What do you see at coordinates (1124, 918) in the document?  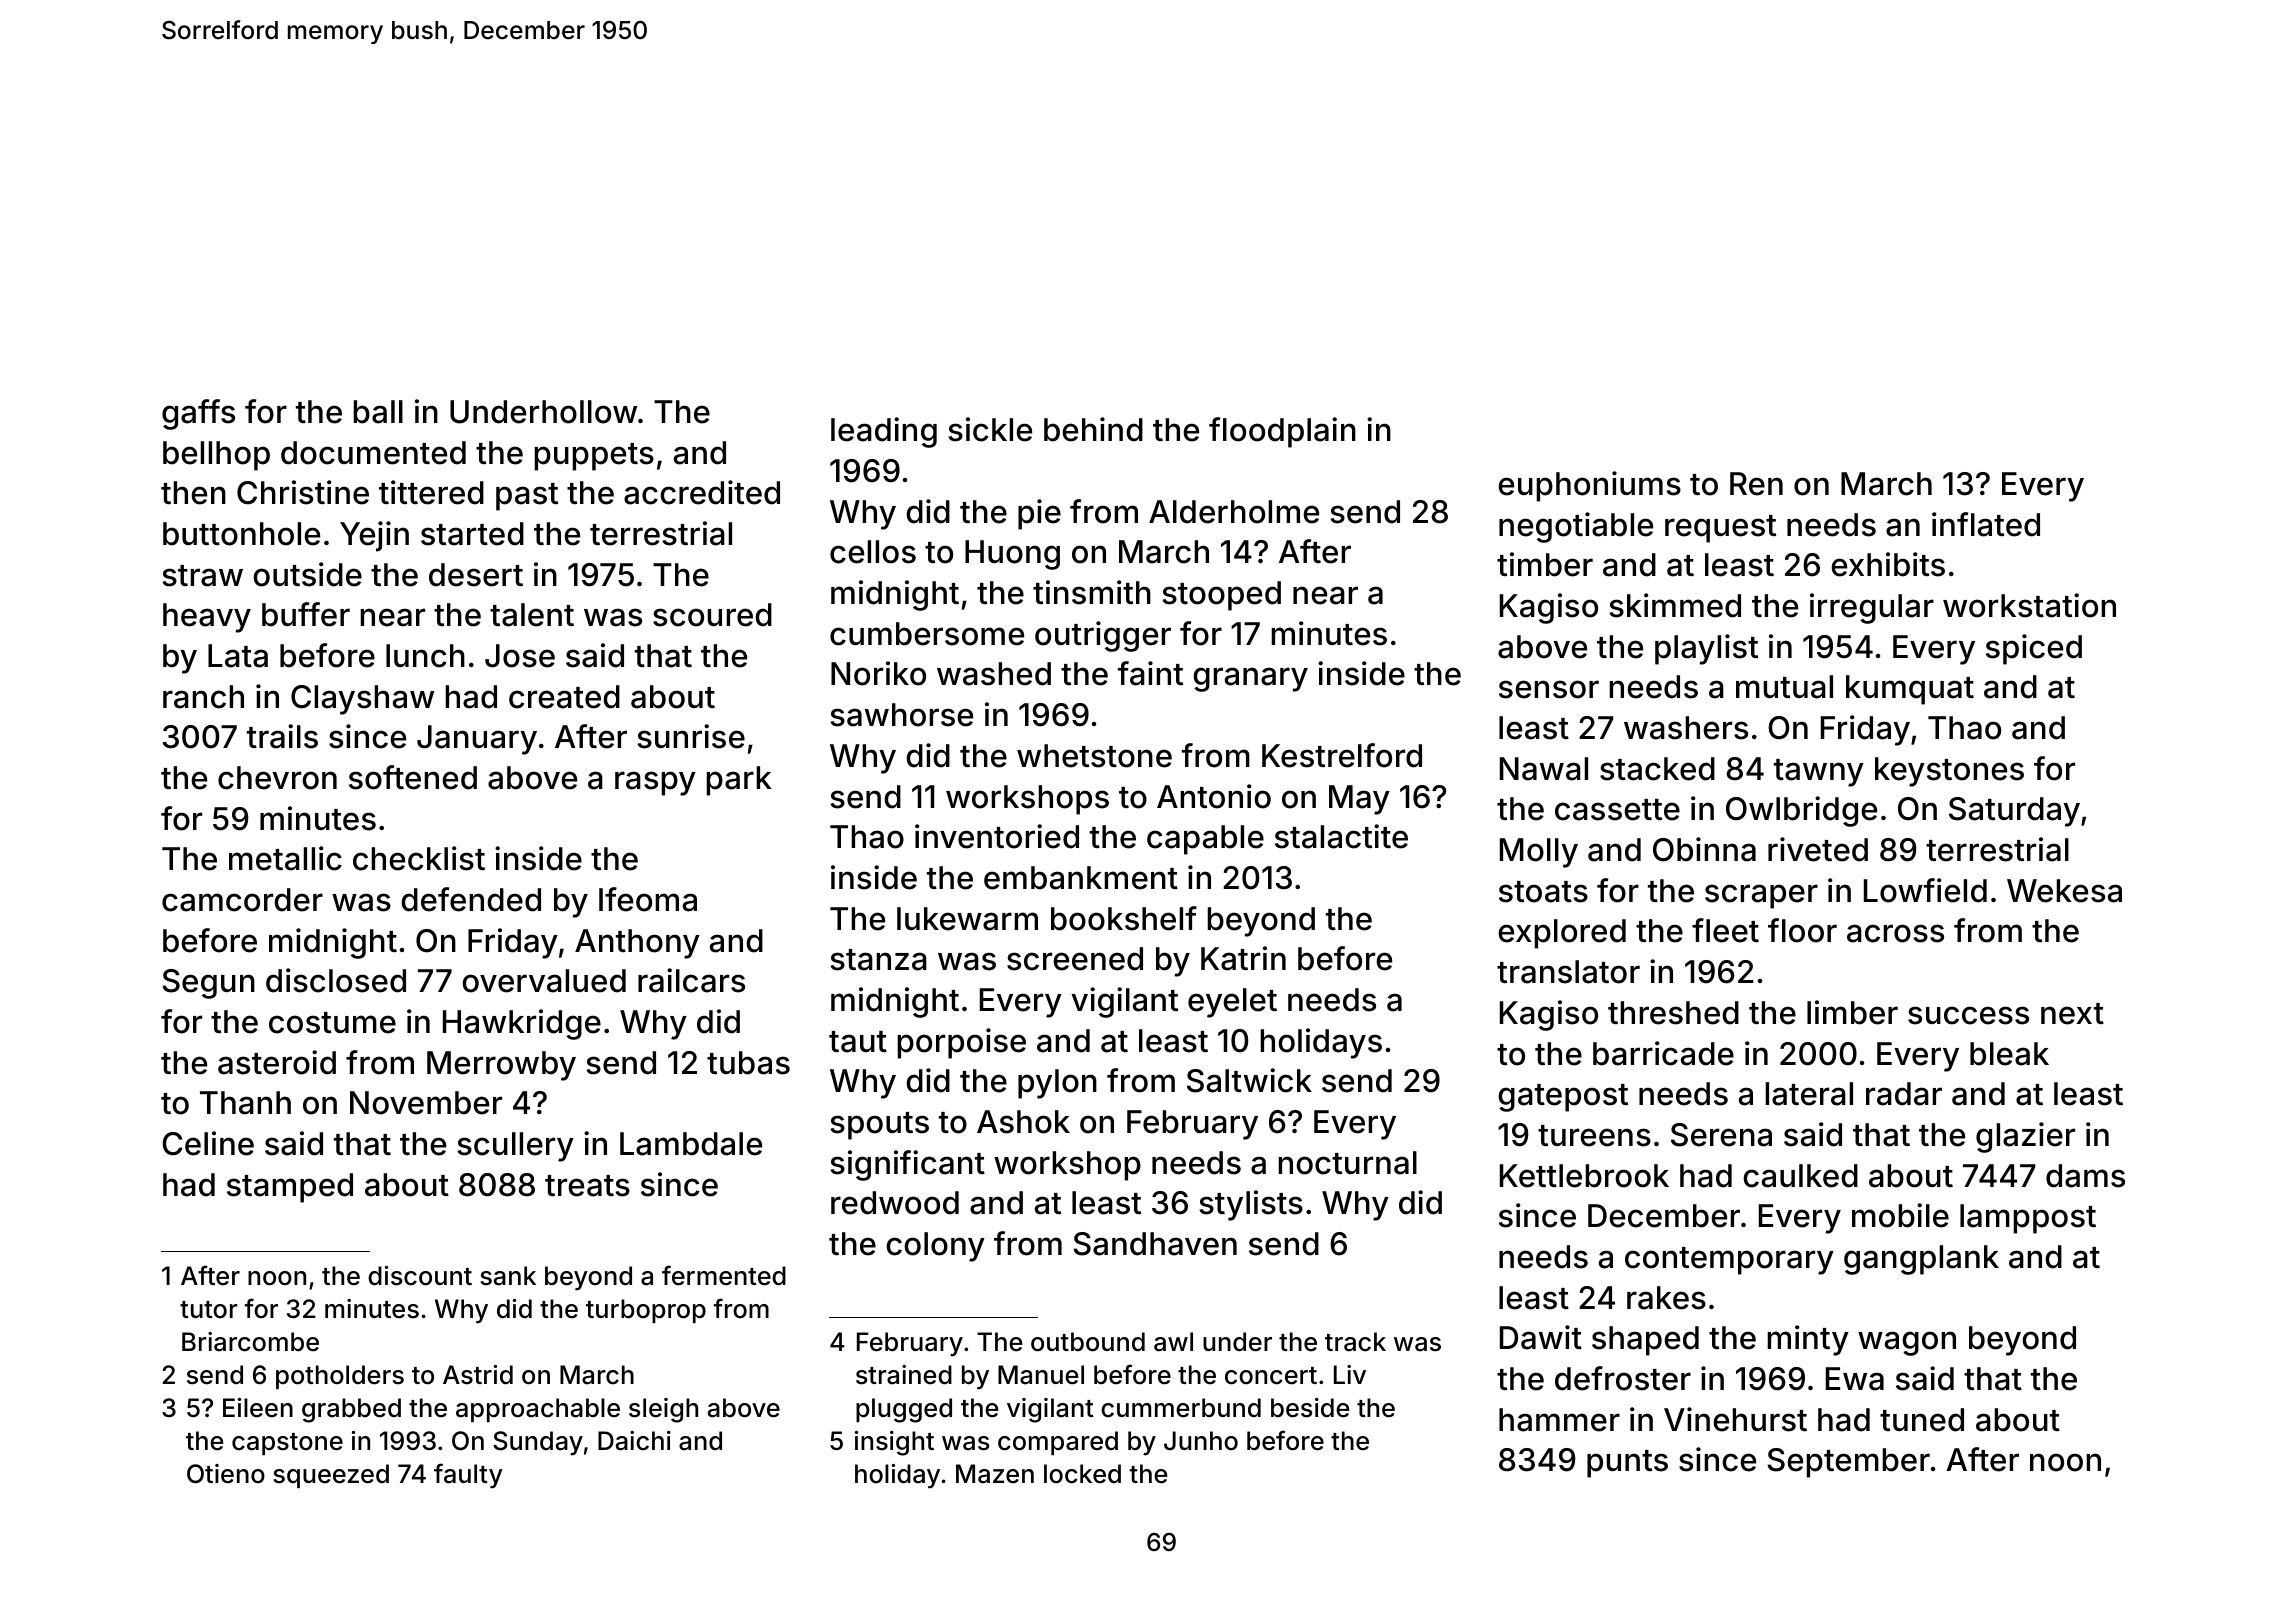 I see `bookshelf` at bounding box center [1124, 918].
